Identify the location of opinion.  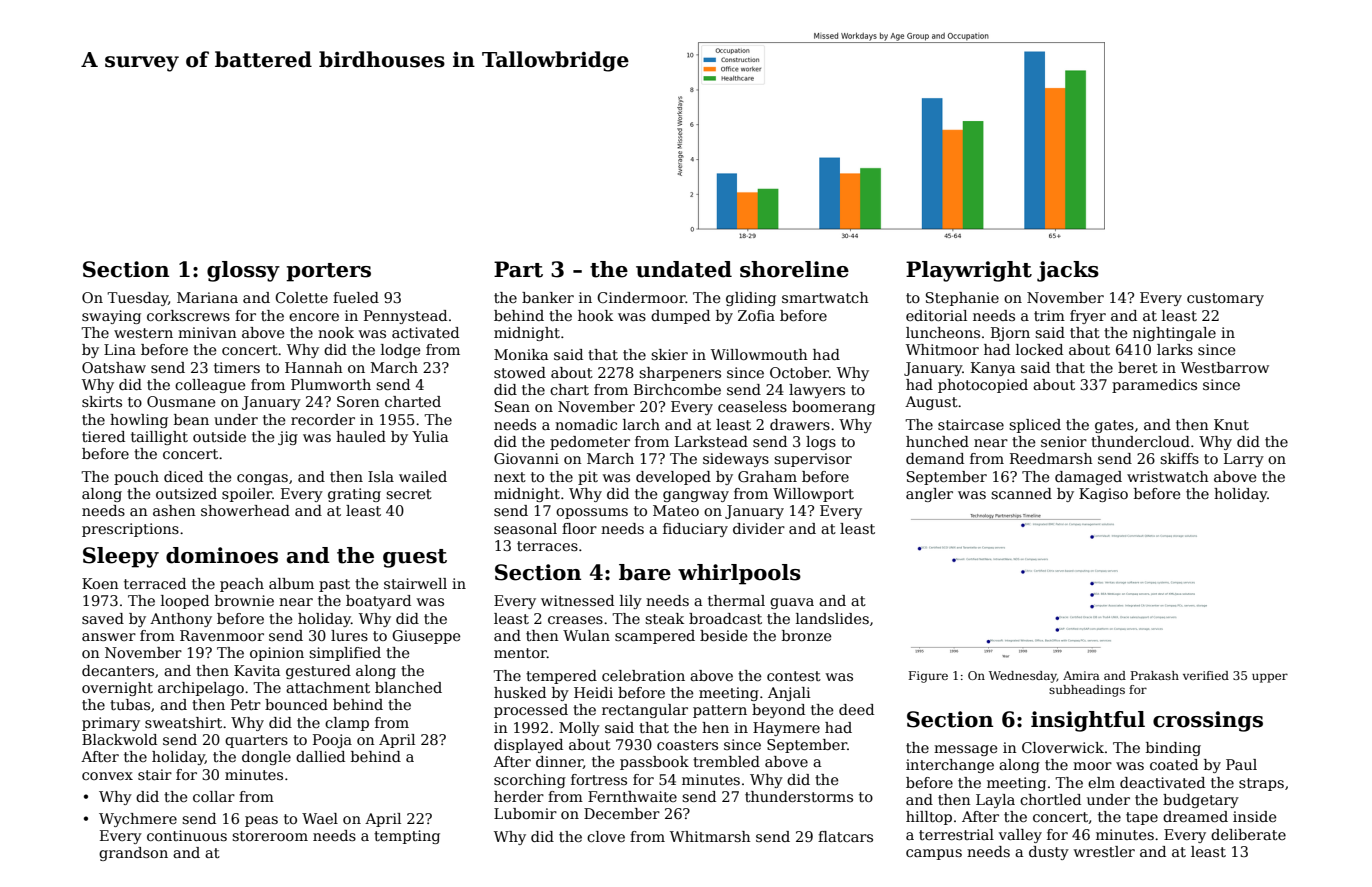
(277, 654).
